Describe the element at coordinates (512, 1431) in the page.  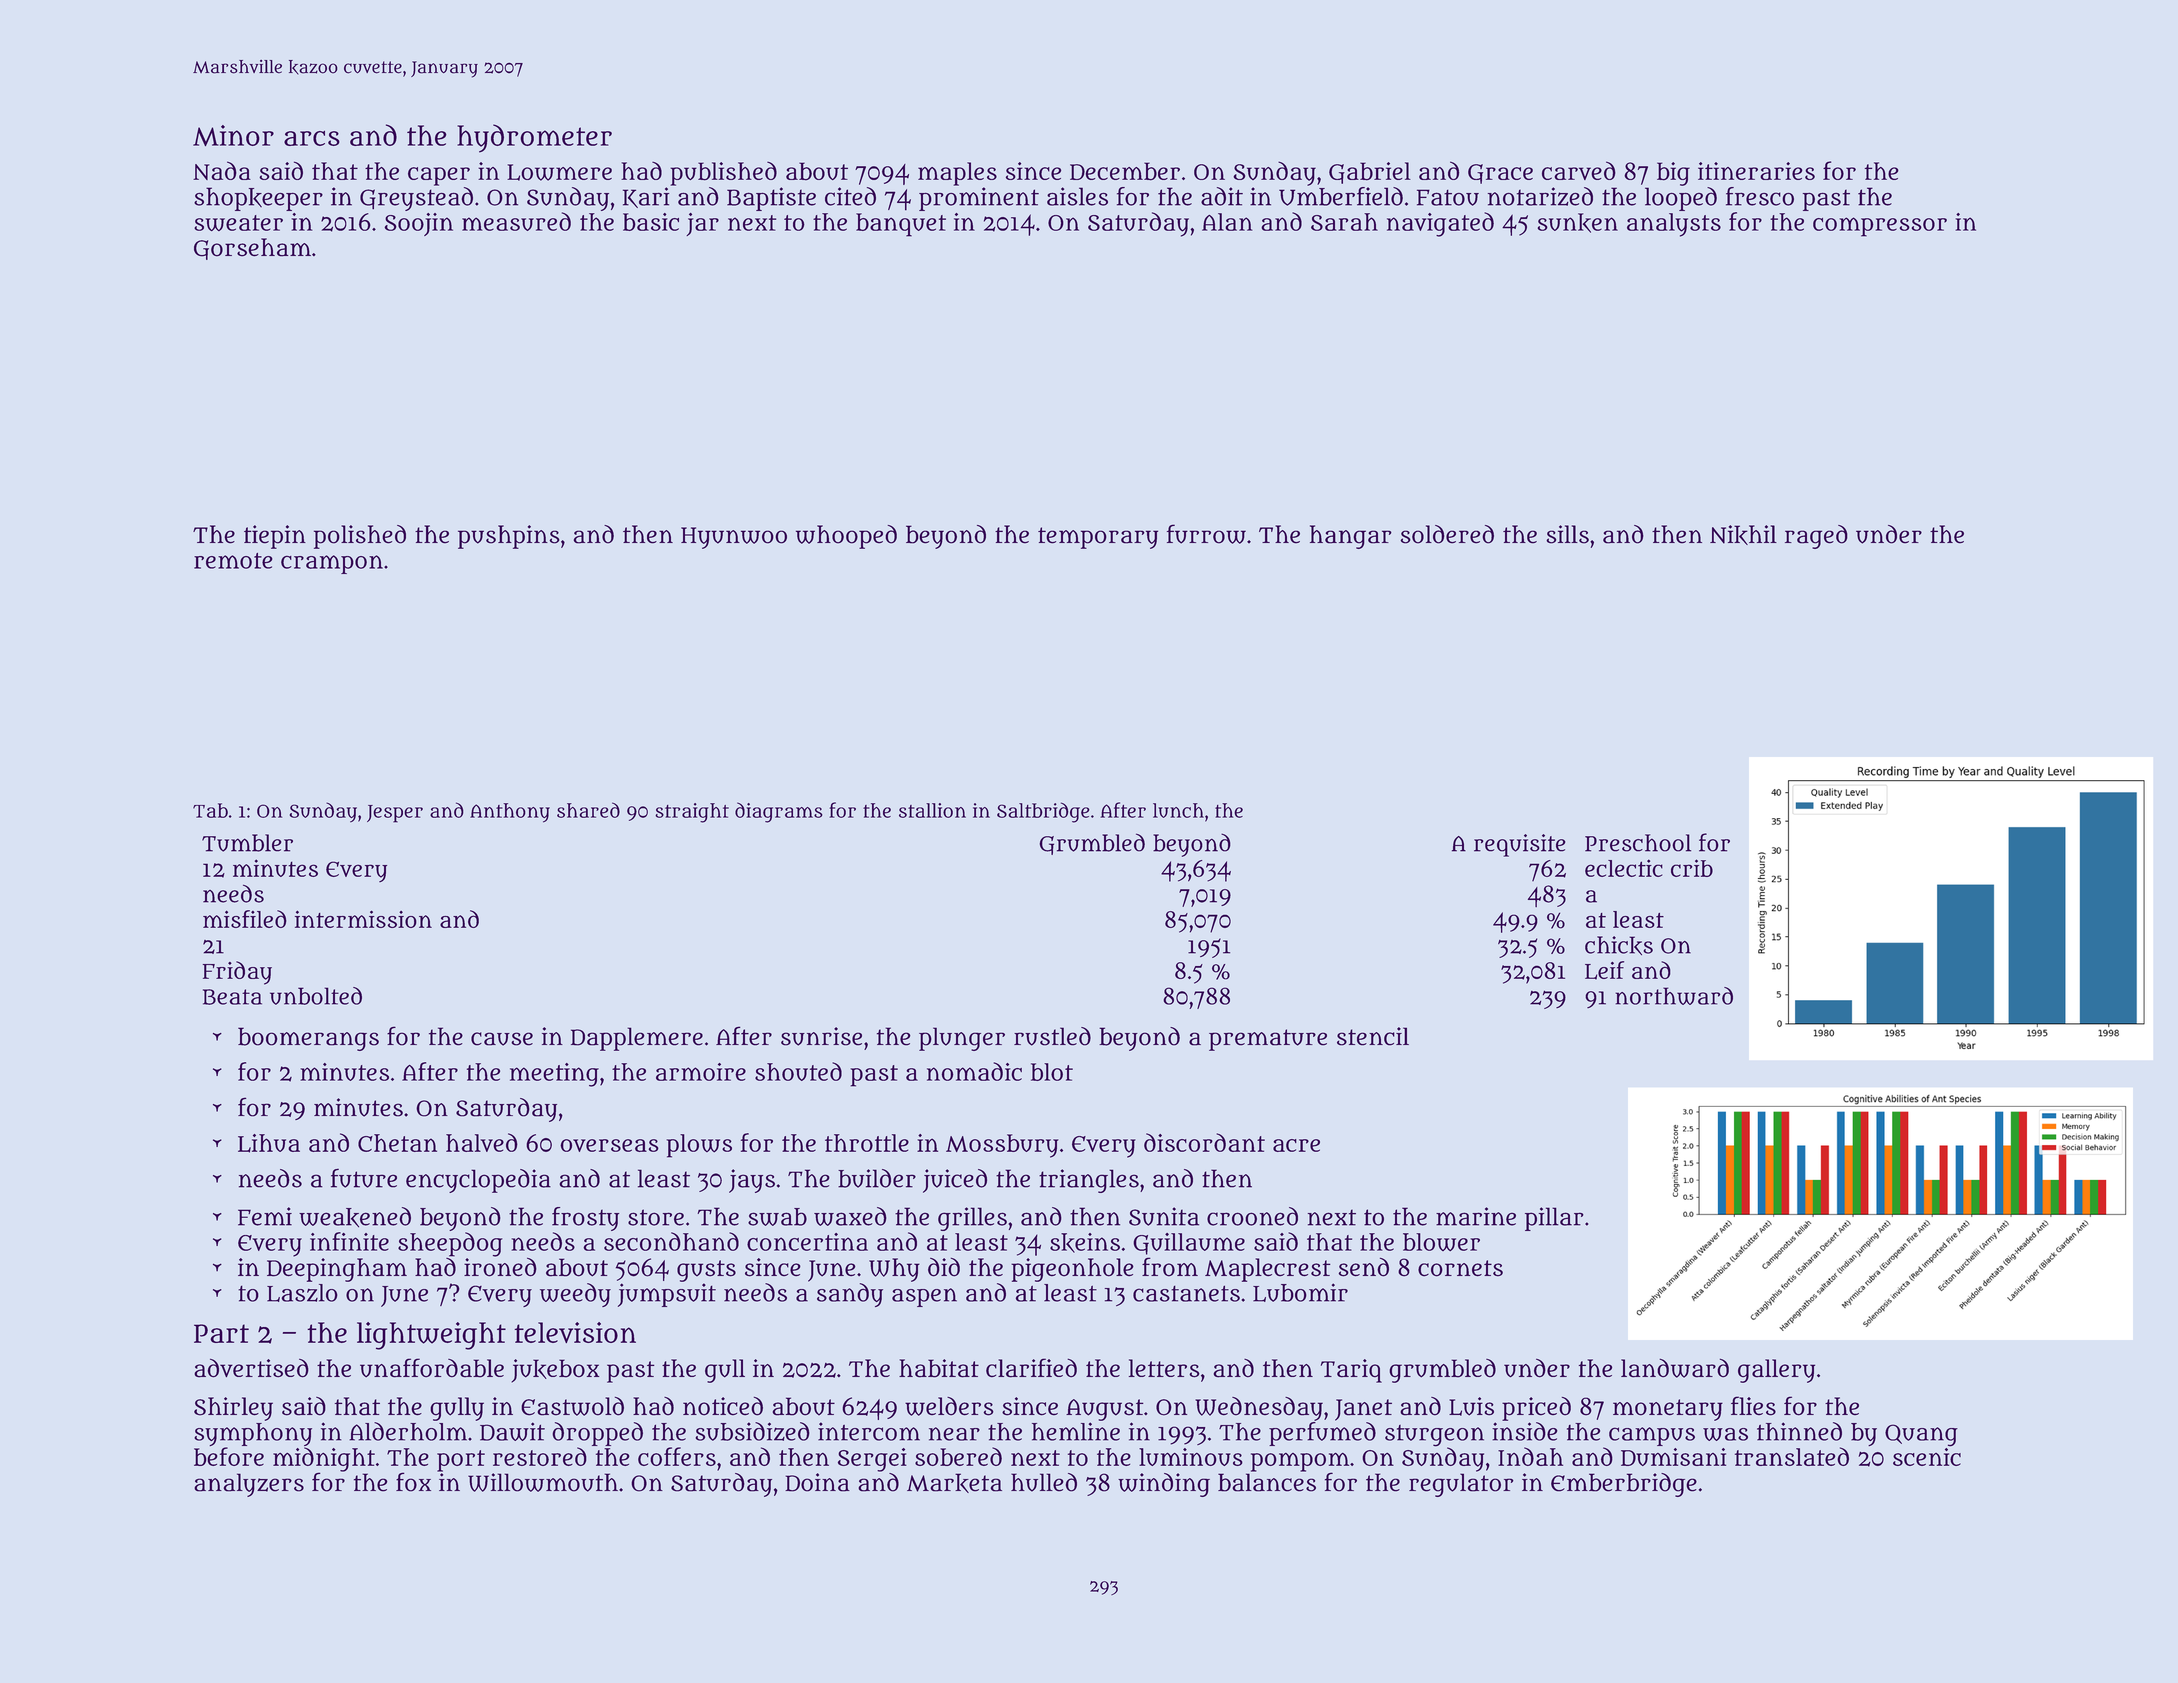
I see `Dawit` at that location.
